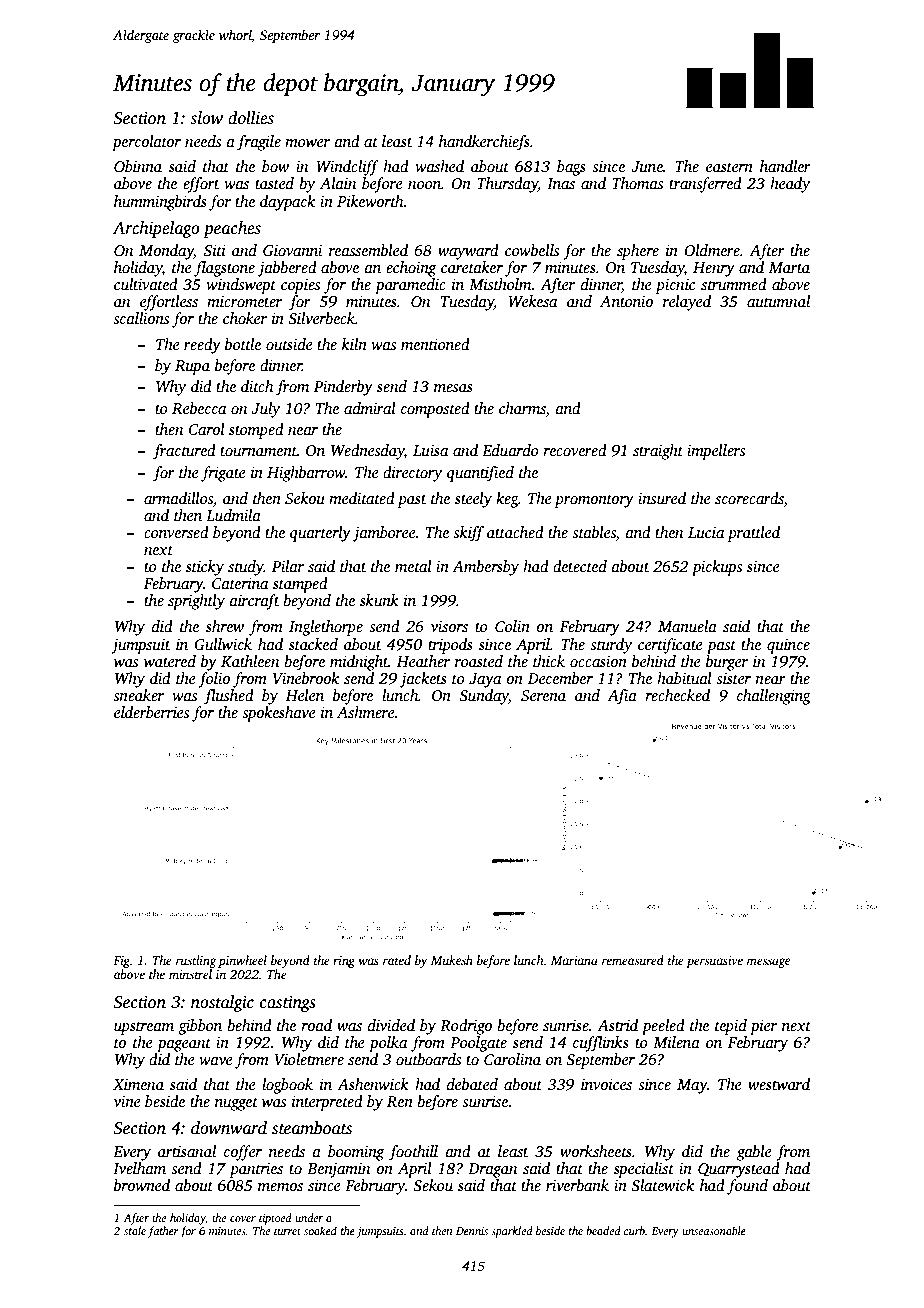 Image resolution: width=924 pixels, height=1308 pixels. I want to click on turret, so click(287, 1231).
